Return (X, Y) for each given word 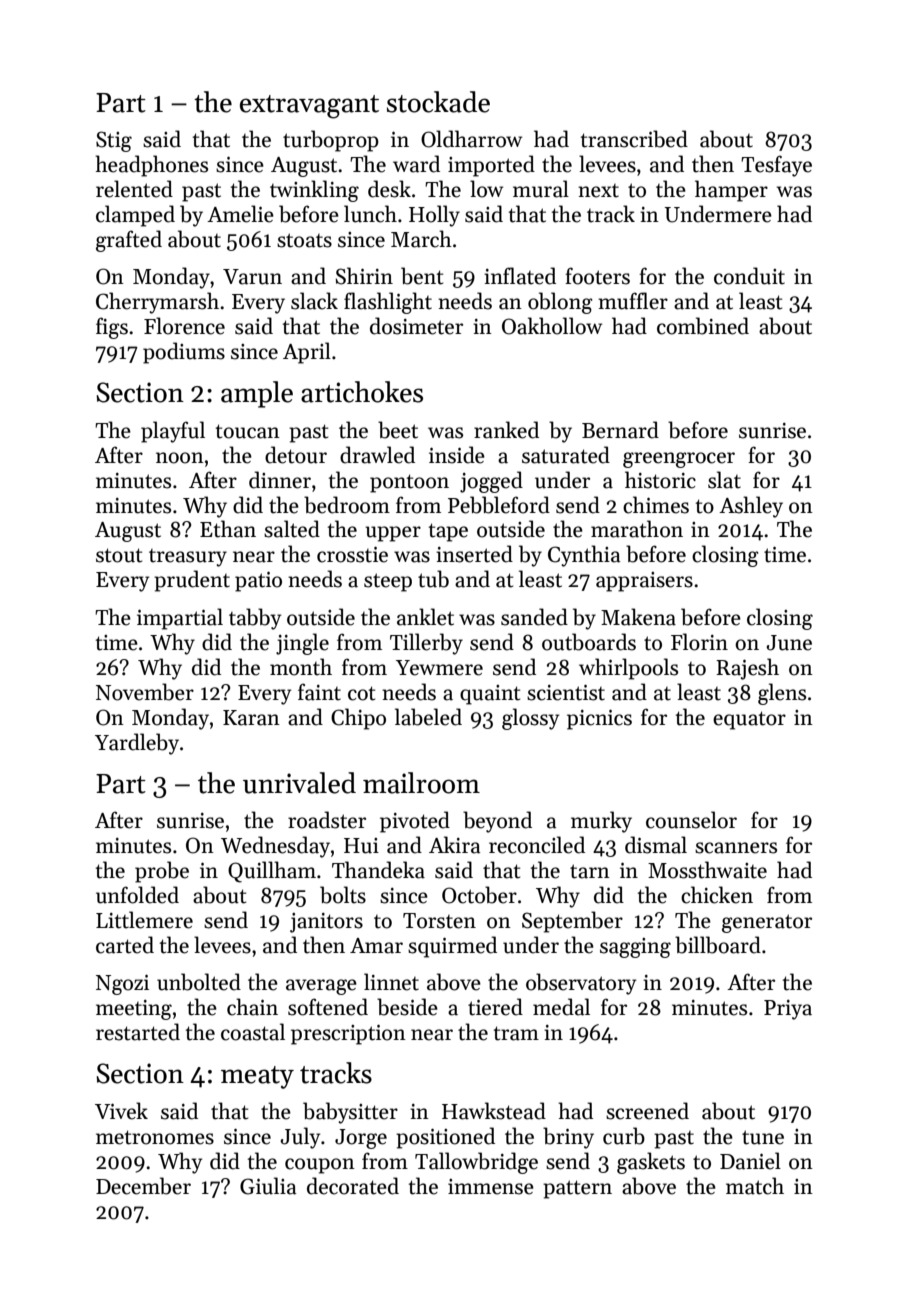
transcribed (634, 139)
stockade (438, 102)
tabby (255, 619)
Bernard (620, 430)
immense (491, 1187)
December (143, 1186)
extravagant (309, 107)
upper (393, 534)
